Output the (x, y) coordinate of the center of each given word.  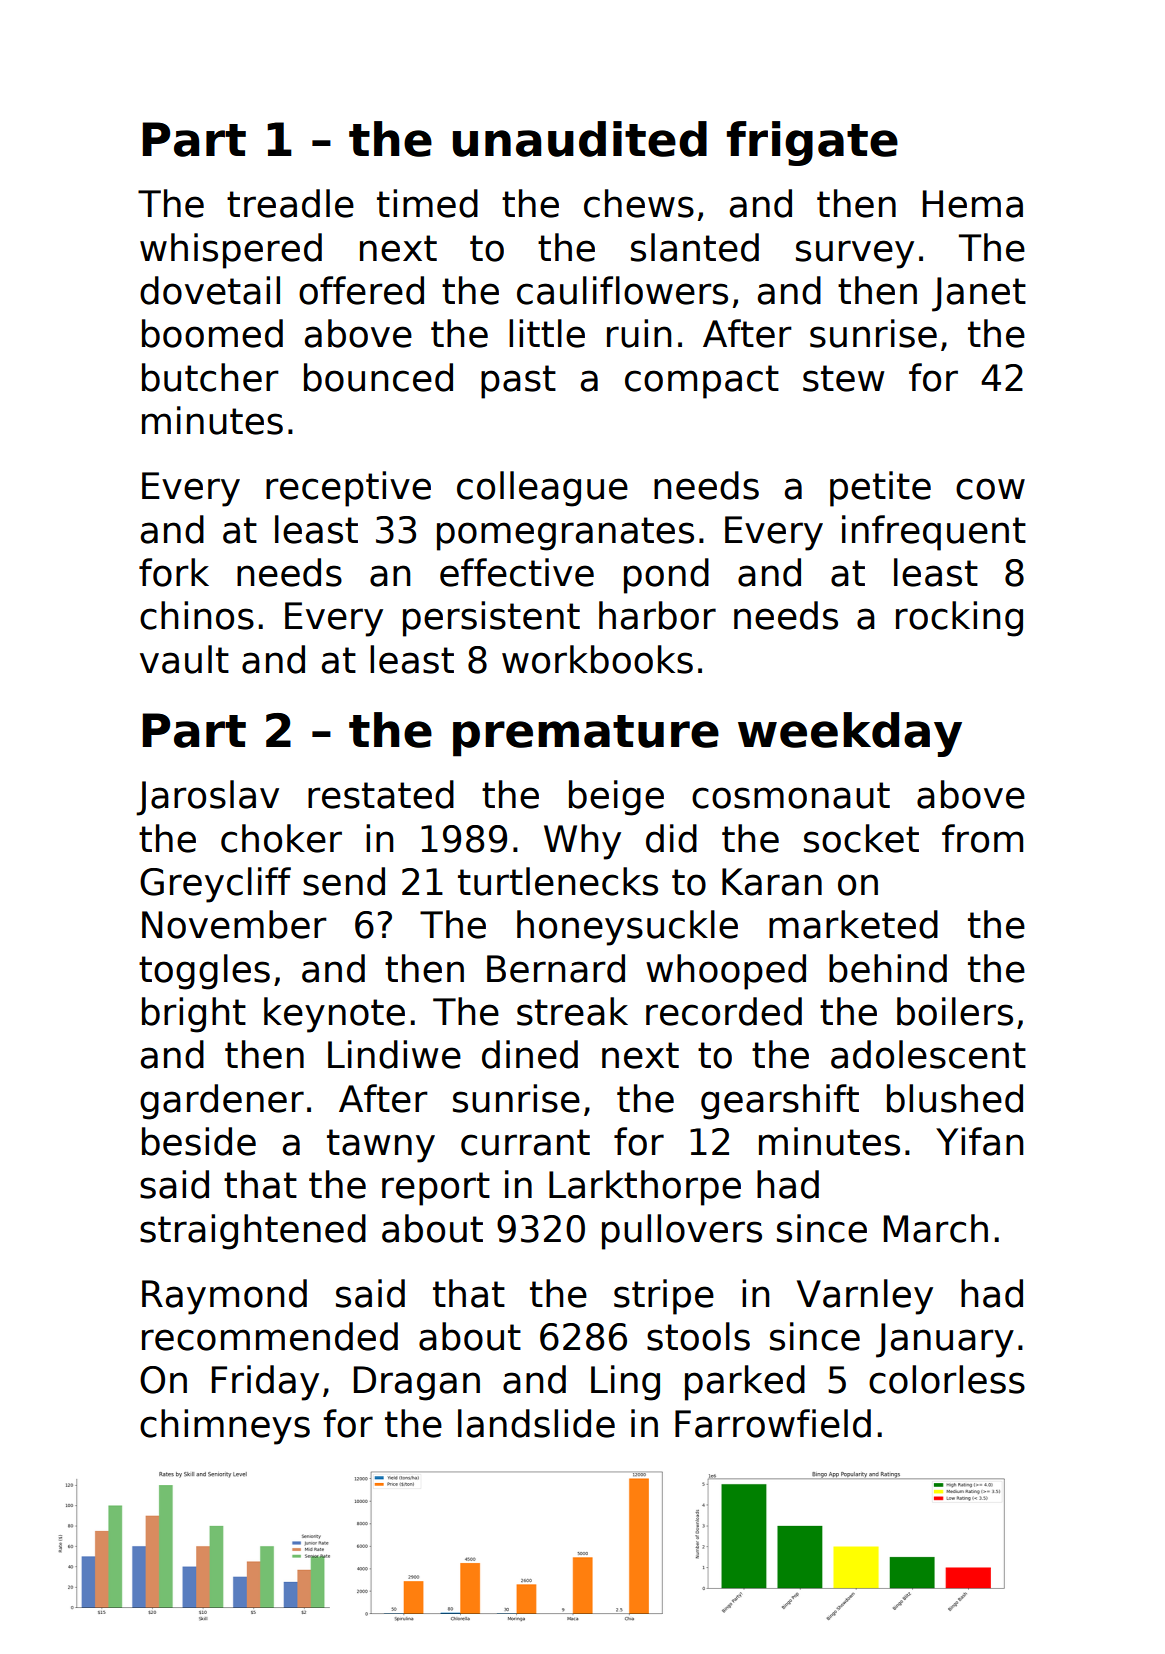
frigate (812, 143)
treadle (290, 203)
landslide (536, 1423)
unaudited (580, 139)
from (982, 838)
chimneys (225, 1427)
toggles (204, 972)
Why (582, 842)
